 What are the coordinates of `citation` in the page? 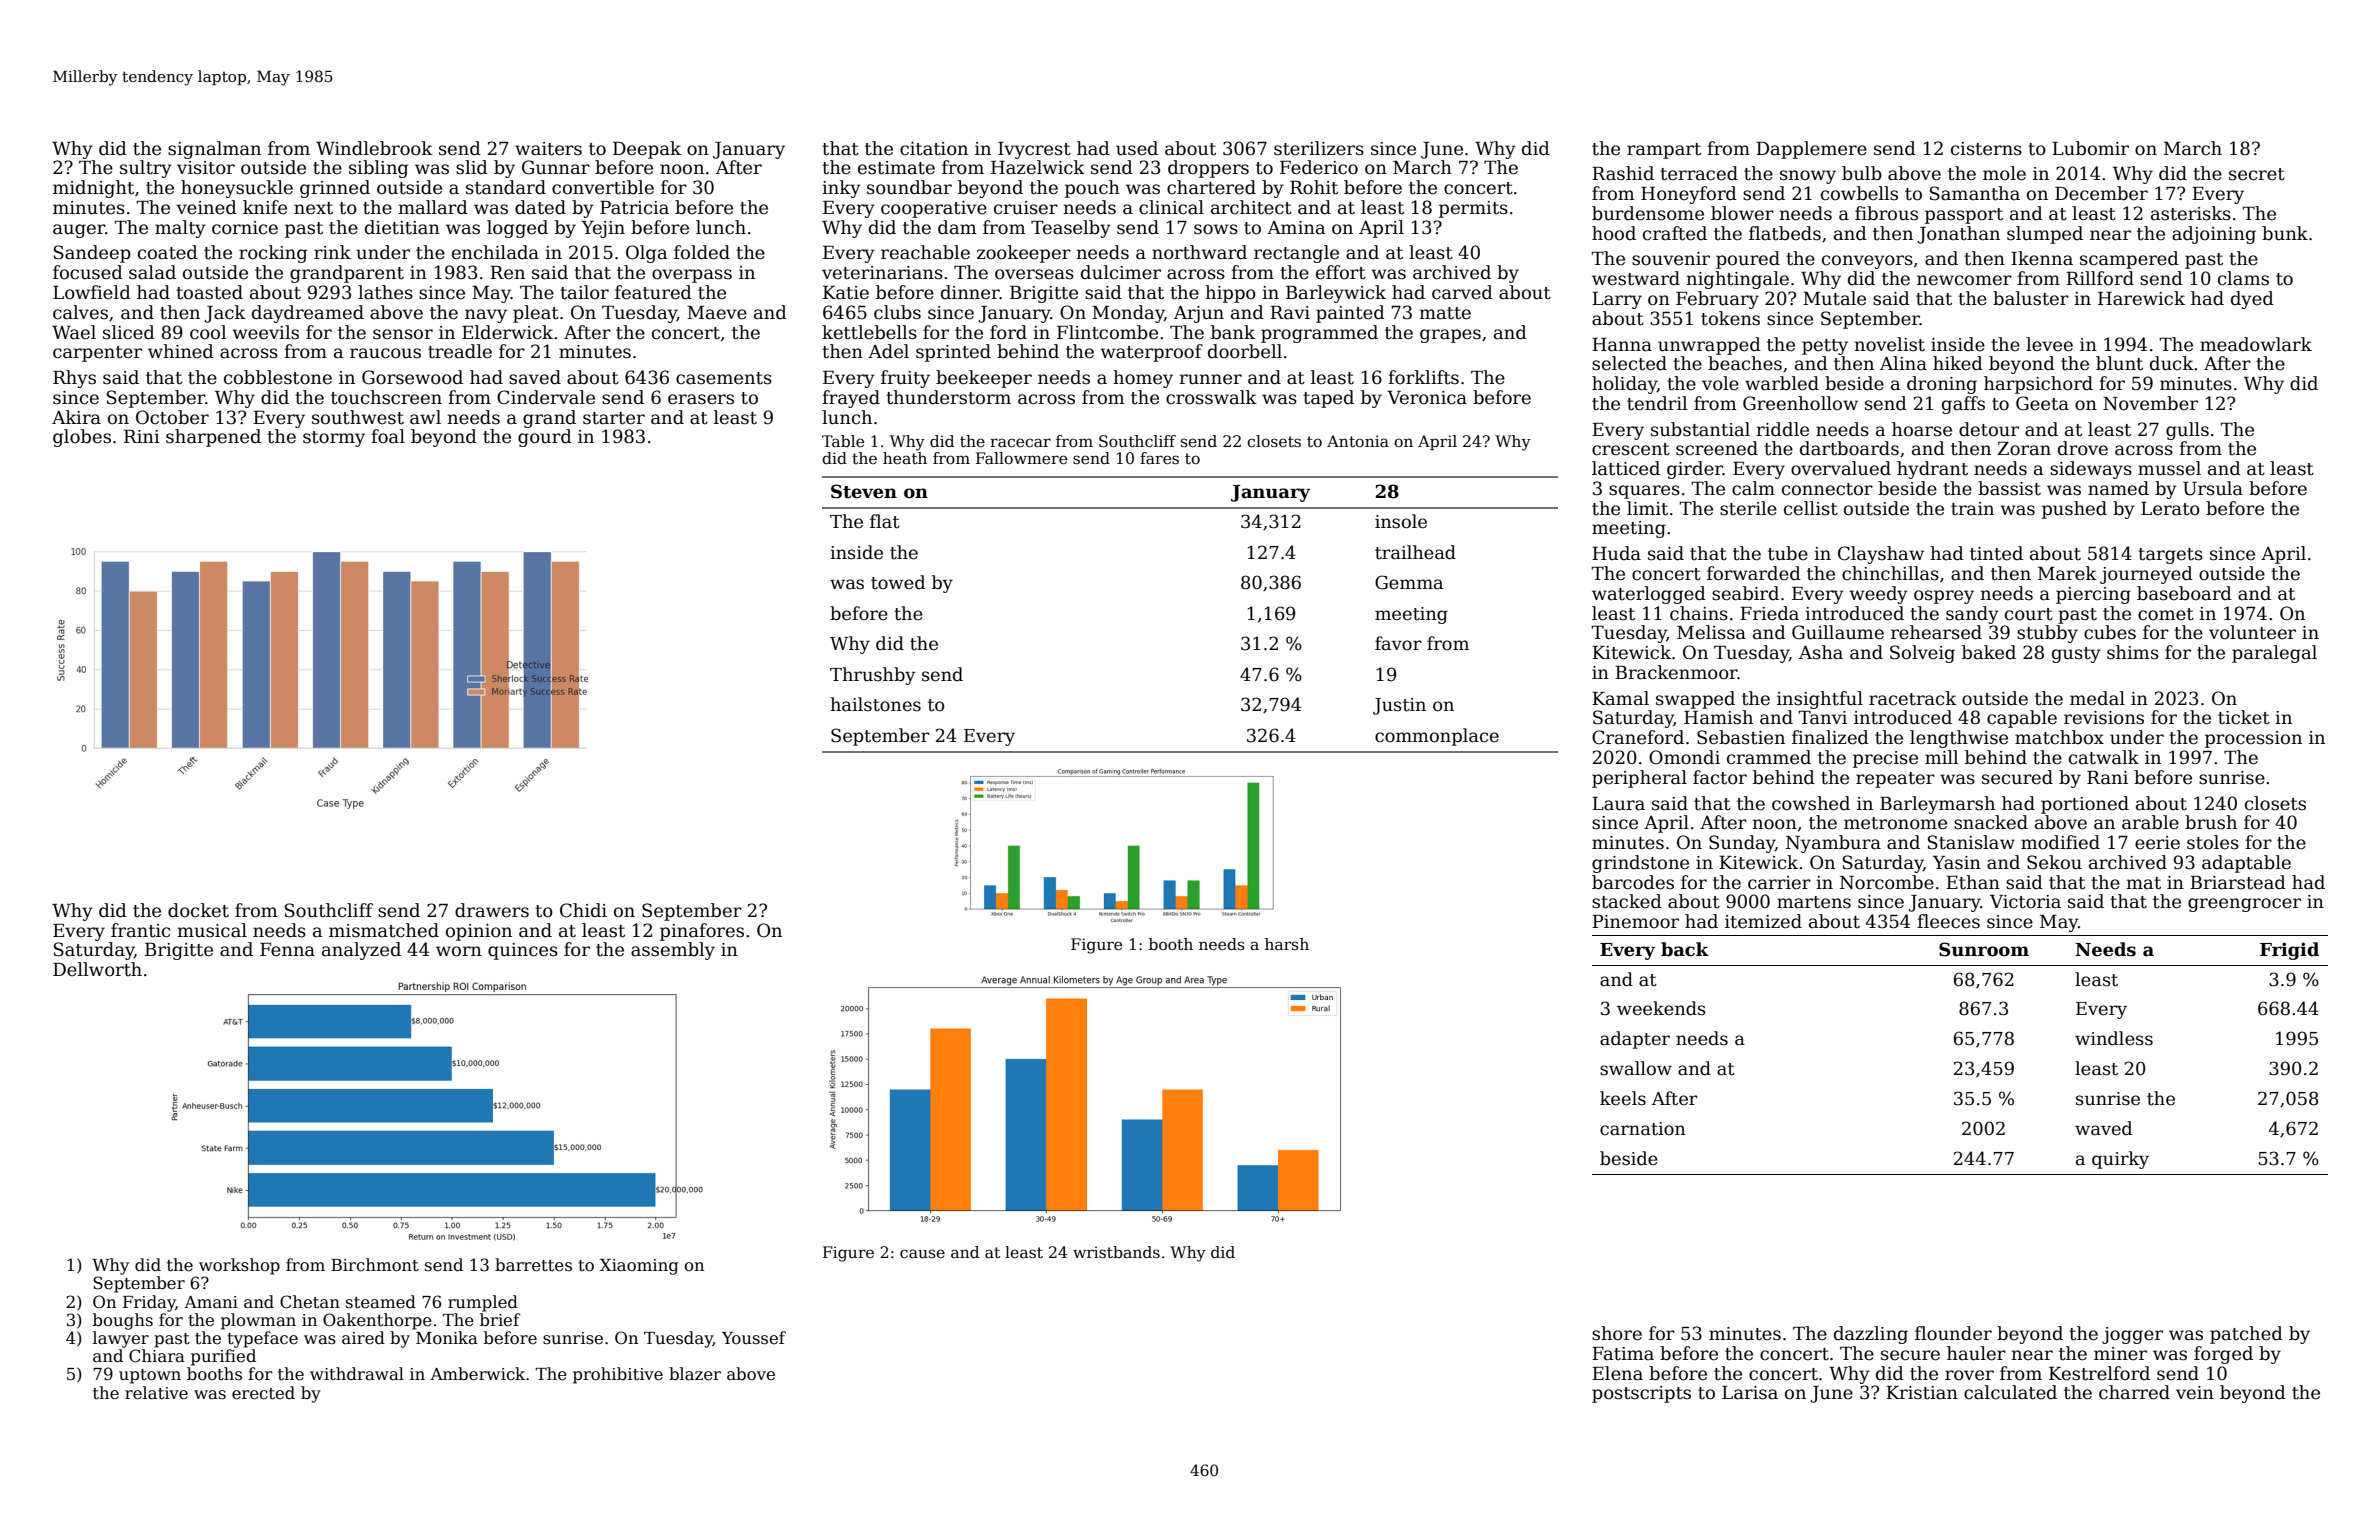 It's located at (934, 149).
